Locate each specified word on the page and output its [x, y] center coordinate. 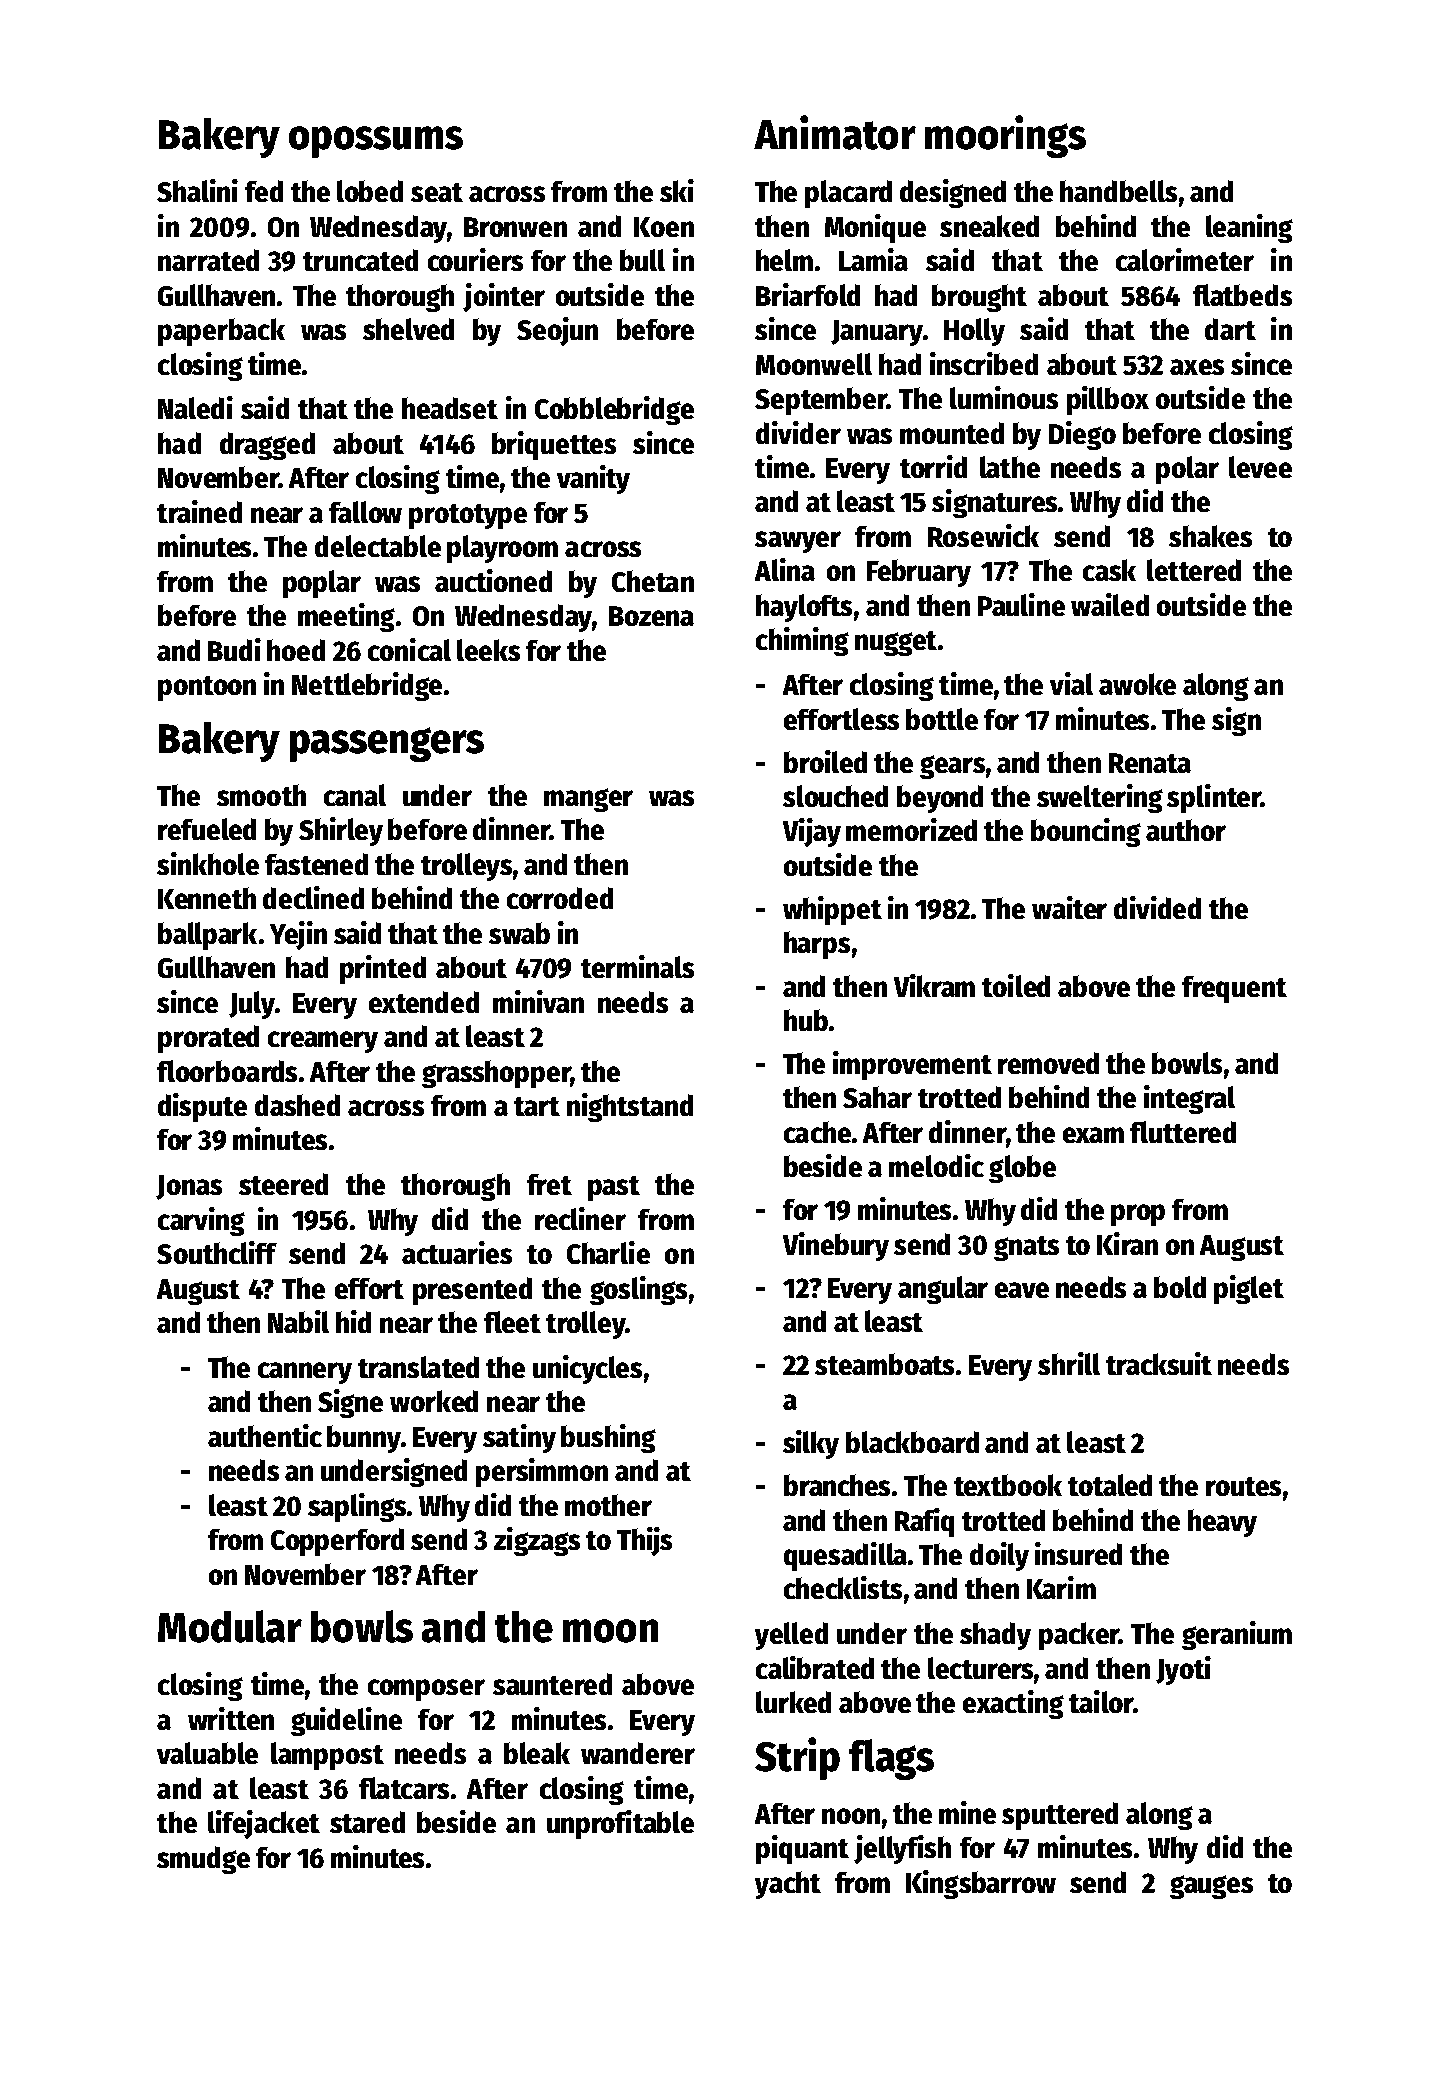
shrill [1069, 1363]
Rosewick [983, 535]
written [231, 1718]
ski [677, 190]
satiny [519, 1438]
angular [943, 1290]
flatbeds [1242, 295]
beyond [940, 799]
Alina [785, 569]
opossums [376, 142]
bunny [364, 1439]
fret [549, 1184]
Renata [1150, 763]
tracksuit [1159, 1363]
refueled [207, 829]
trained [199, 511]
